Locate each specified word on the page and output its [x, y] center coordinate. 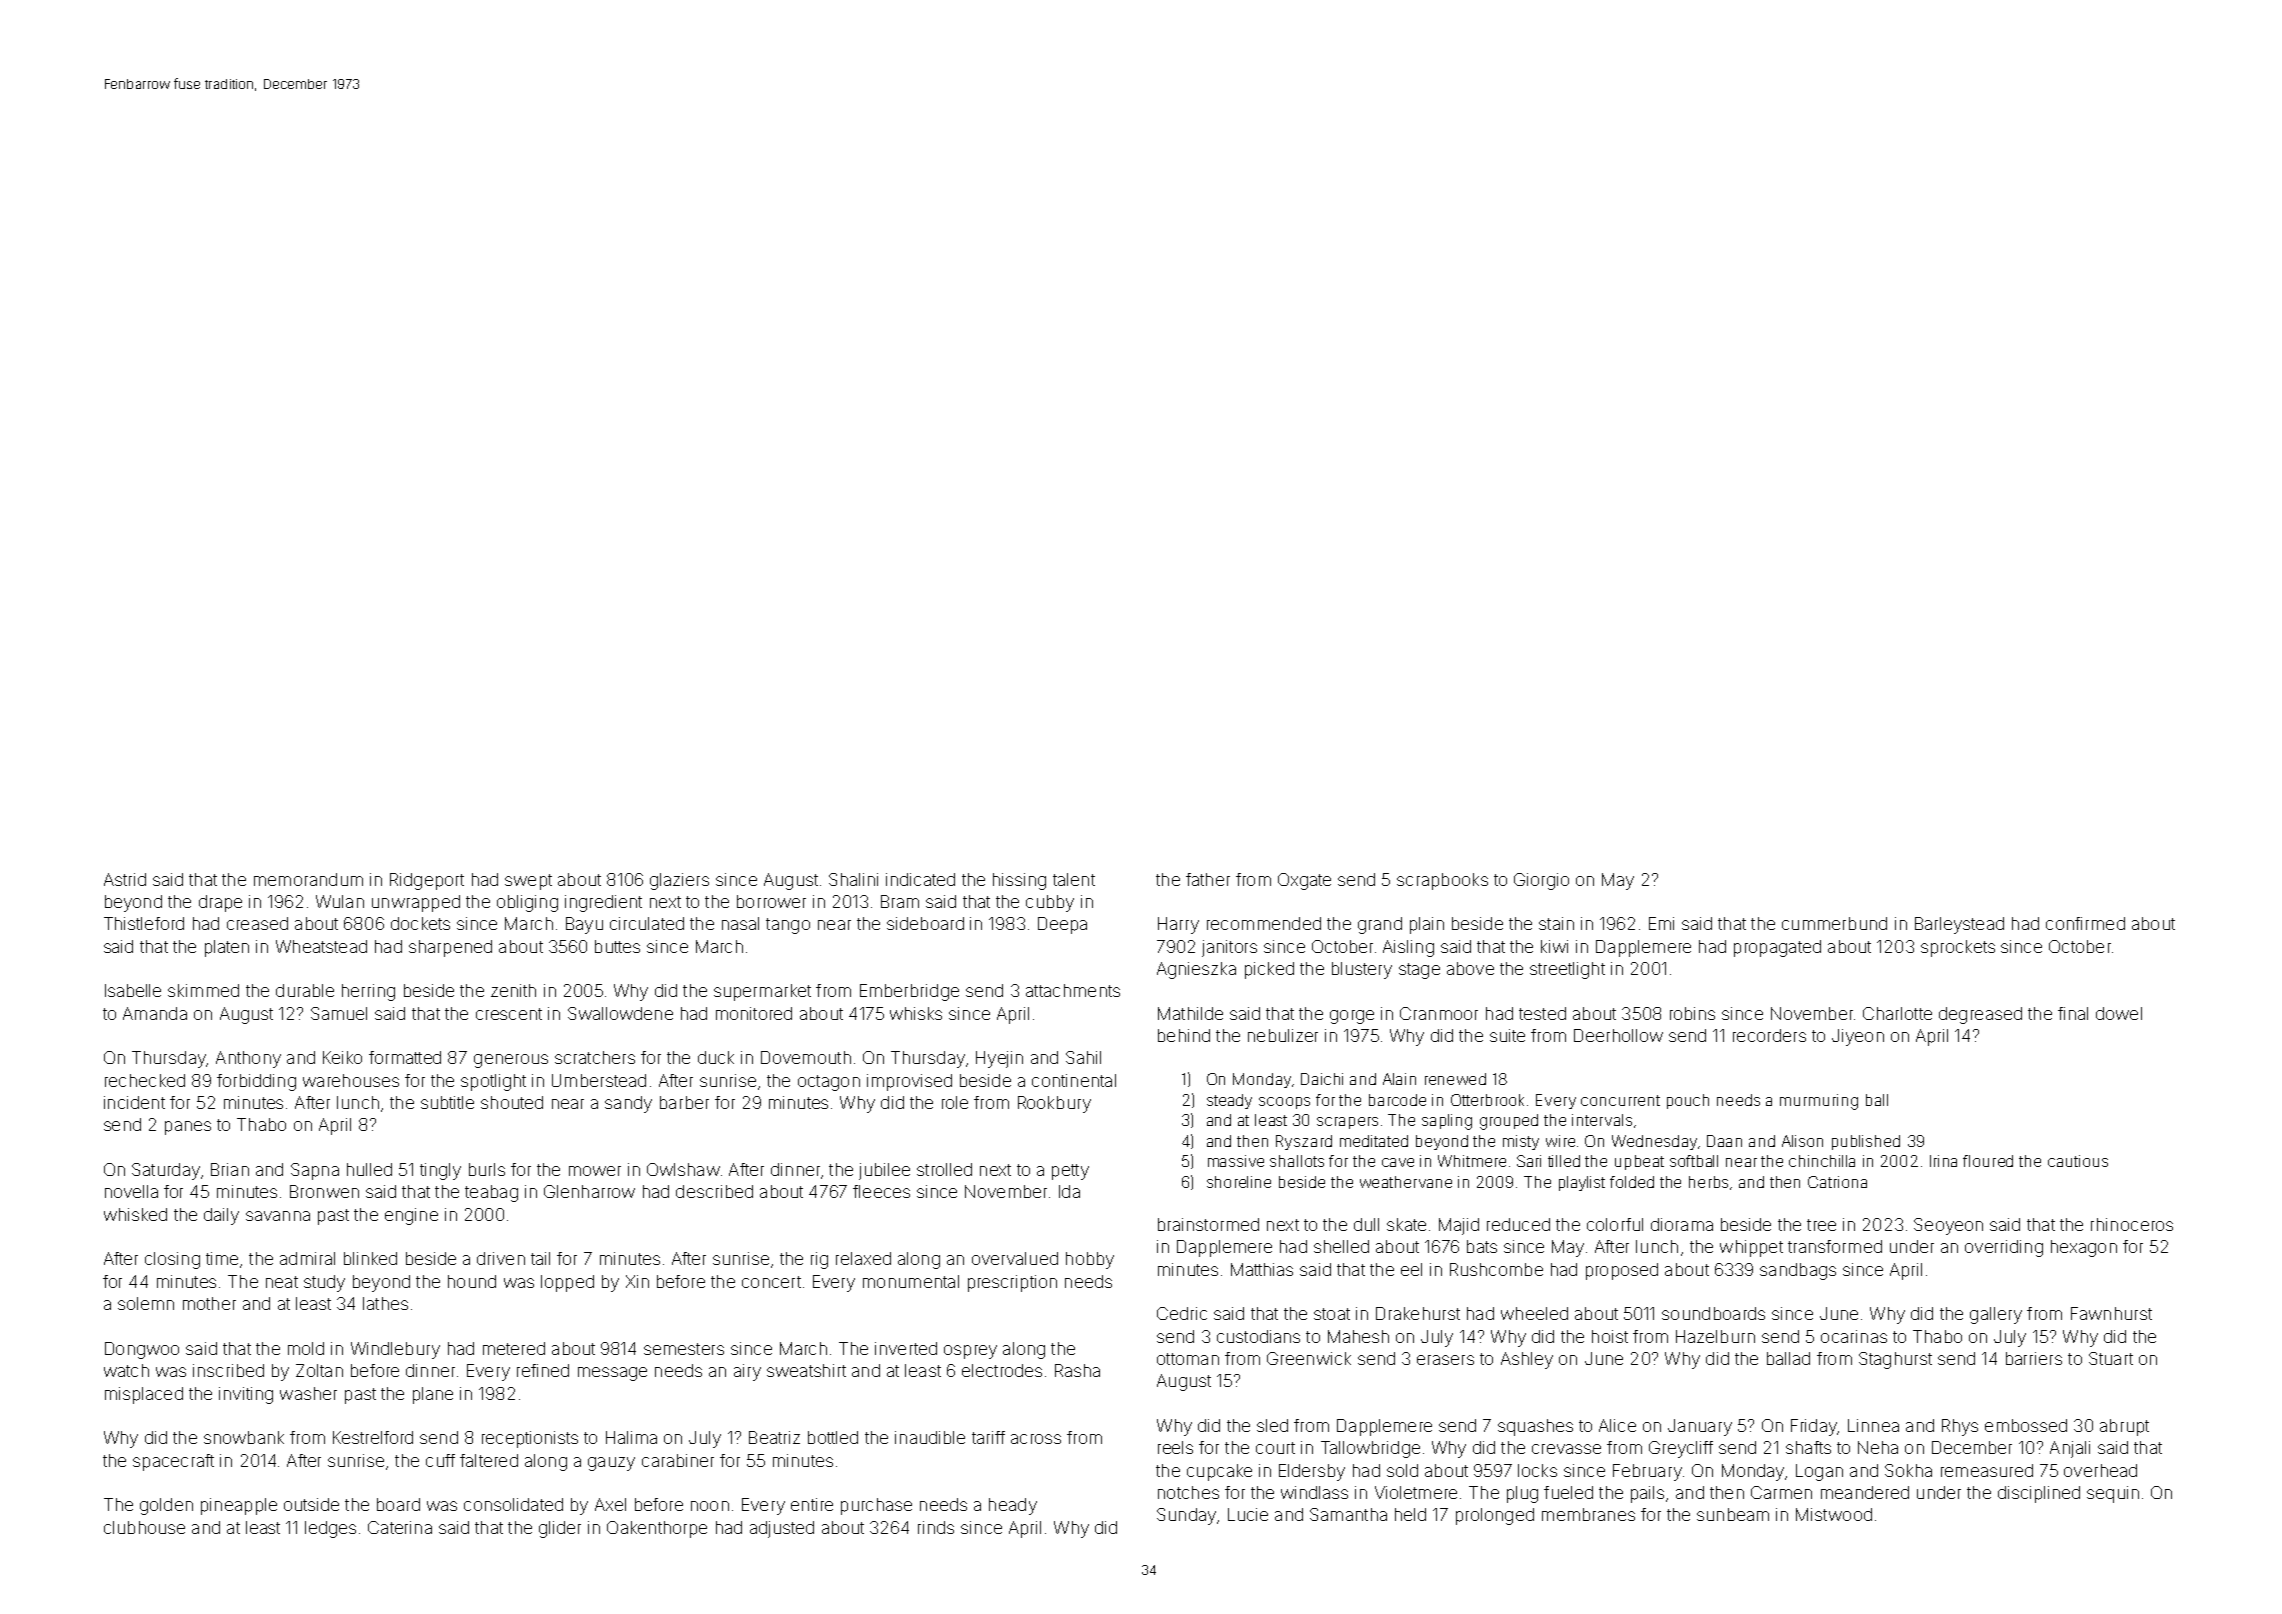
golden [166, 1506]
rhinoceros [2132, 1224]
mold [306, 1348]
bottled [833, 1437]
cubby [1050, 903]
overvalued [1015, 1258]
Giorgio [1541, 881]
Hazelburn [1715, 1336]
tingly [440, 1171]
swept [528, 882]
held [1410, 1514]
